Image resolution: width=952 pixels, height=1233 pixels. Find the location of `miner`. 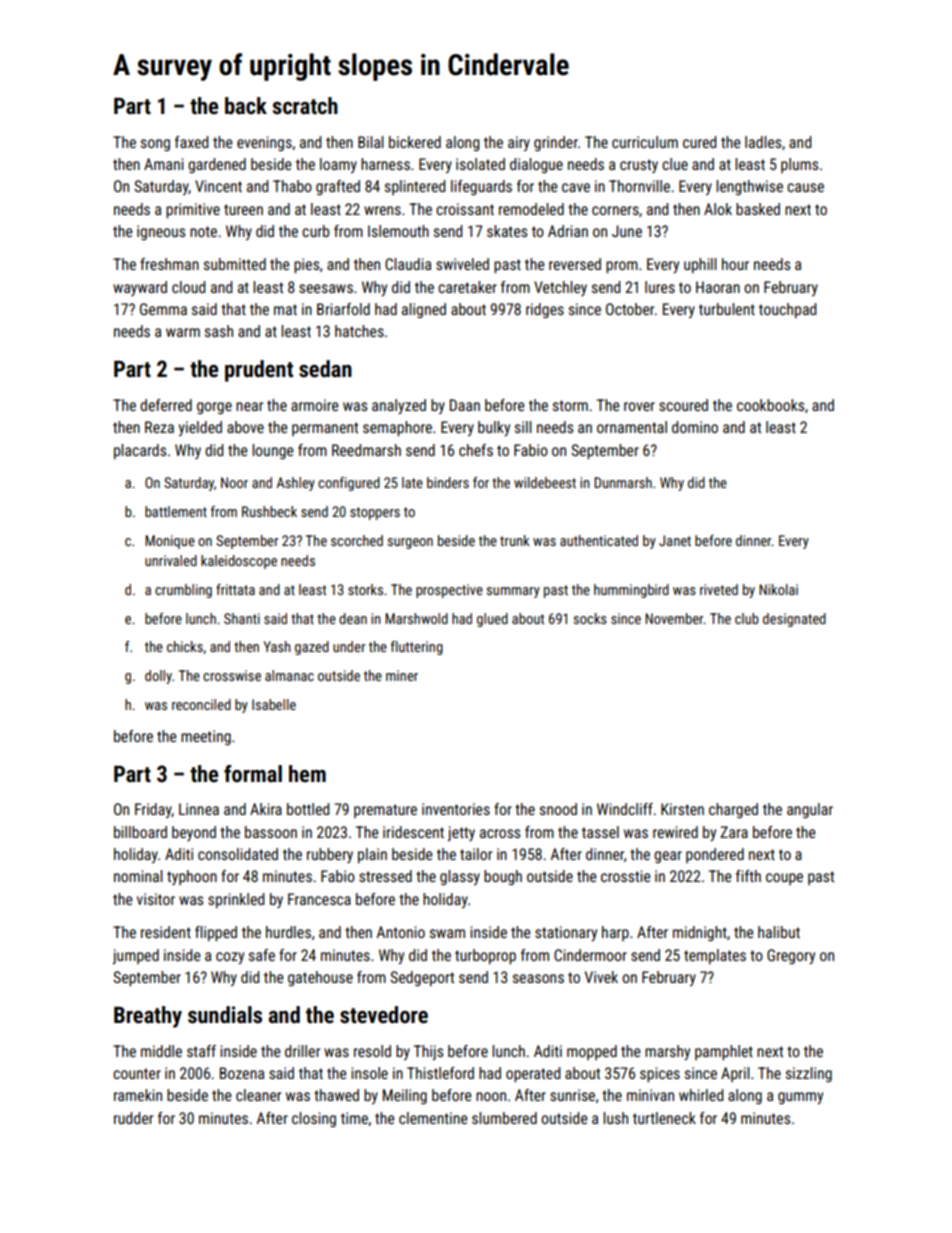

miner is located at coordinates (402, 675).
